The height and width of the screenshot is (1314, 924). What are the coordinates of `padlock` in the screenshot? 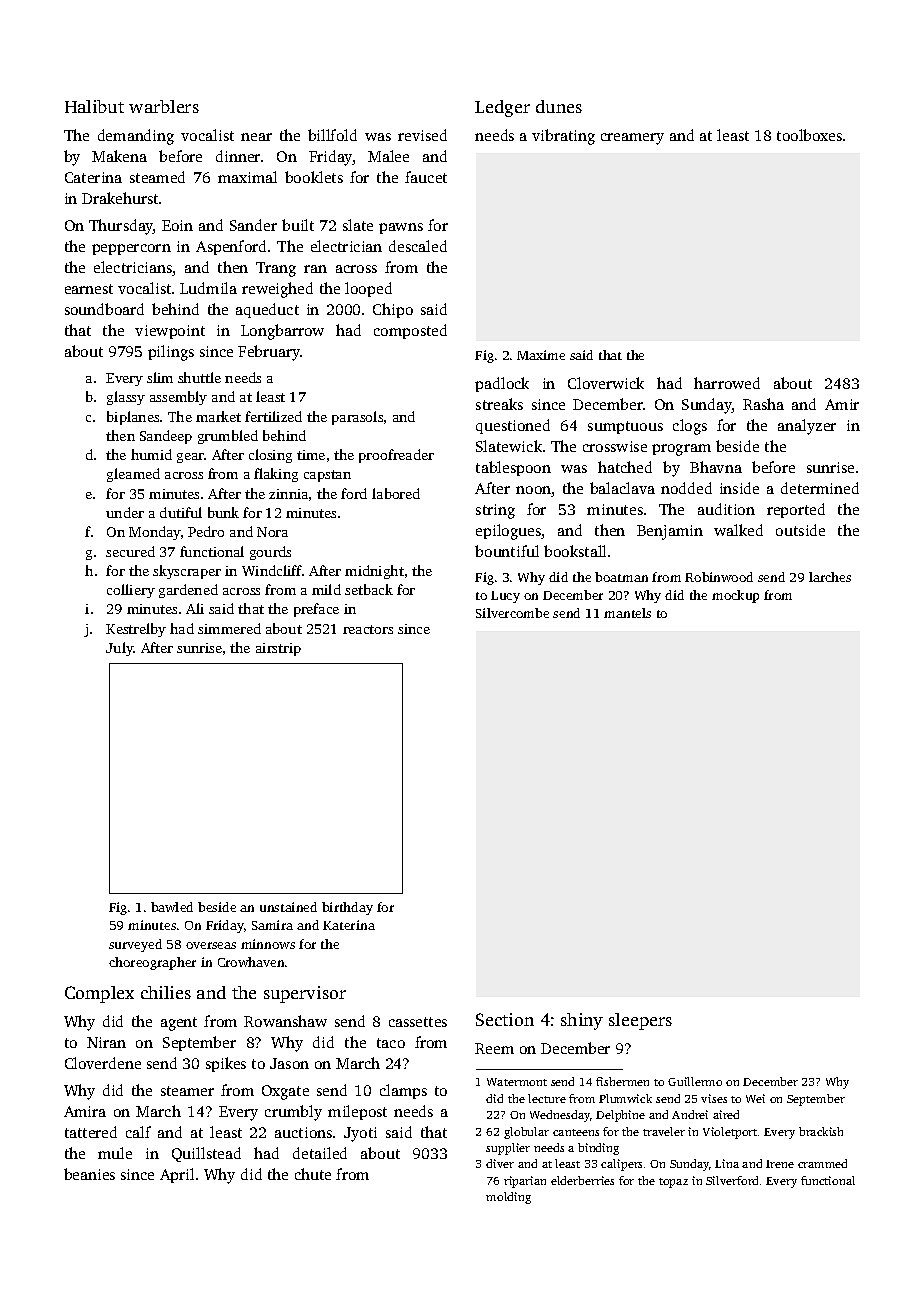 It's located at (502, 384).
